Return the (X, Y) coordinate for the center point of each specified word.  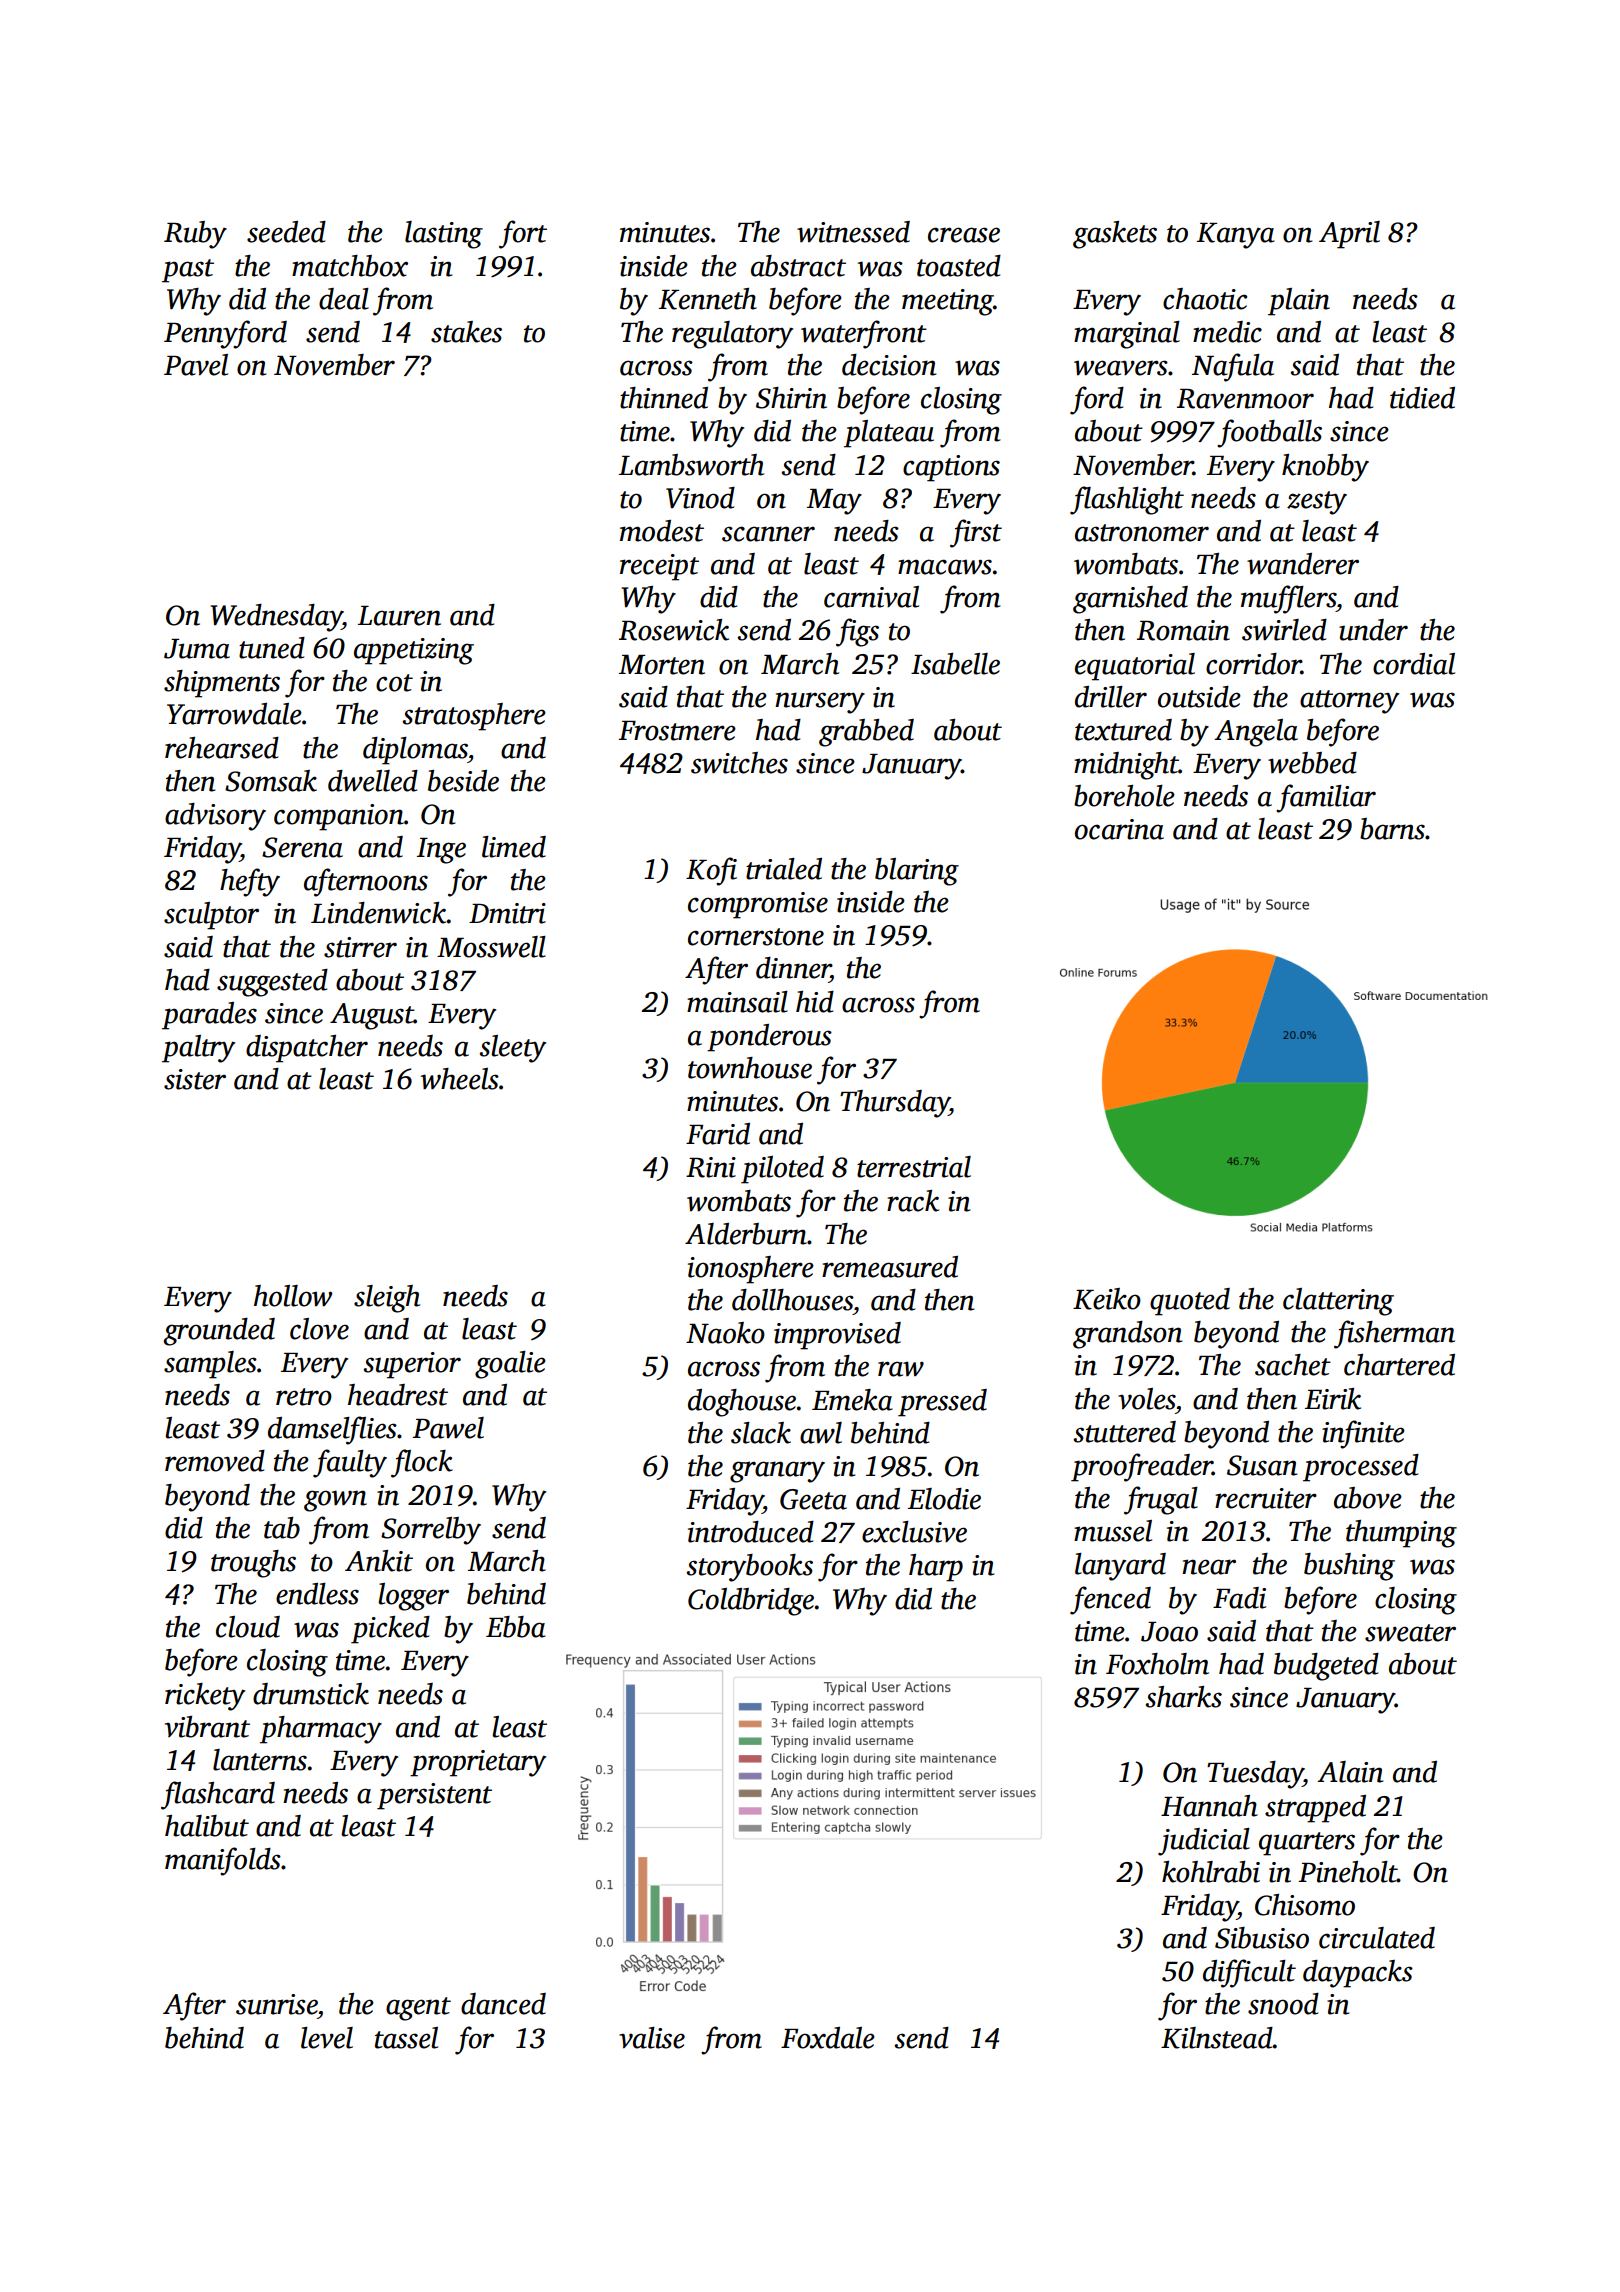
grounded (219, 1332)
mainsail (737, 1002)
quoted (1190, 1302)
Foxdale (828, 2038)
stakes (466, 332)
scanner (768, 534)
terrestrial (914, 1167)
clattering (1338, 1302)
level (327, 2038)
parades (209, 1016)
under (1373, 630)
